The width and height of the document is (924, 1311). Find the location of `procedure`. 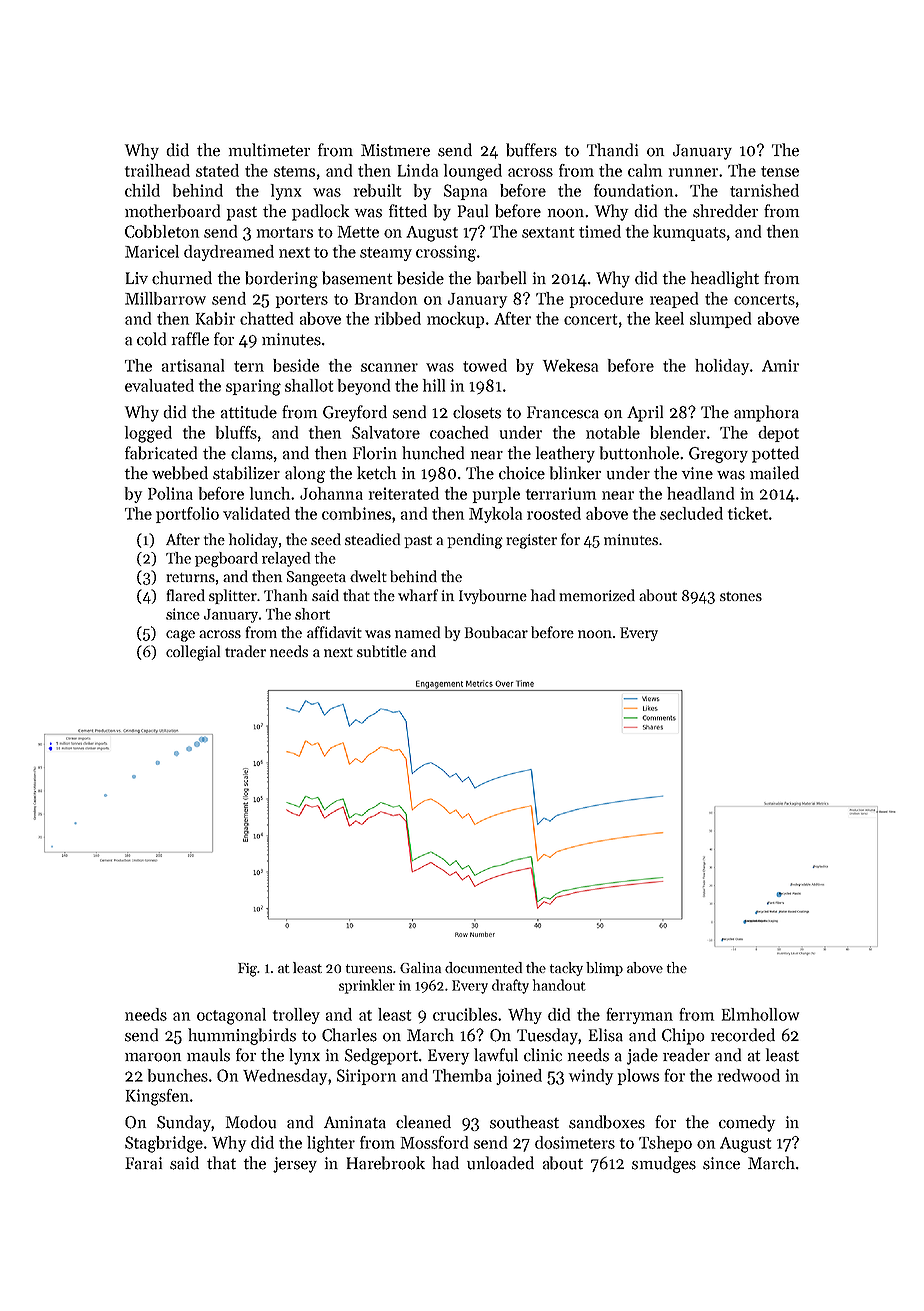

procedure is located at coordinates (606, 300).
